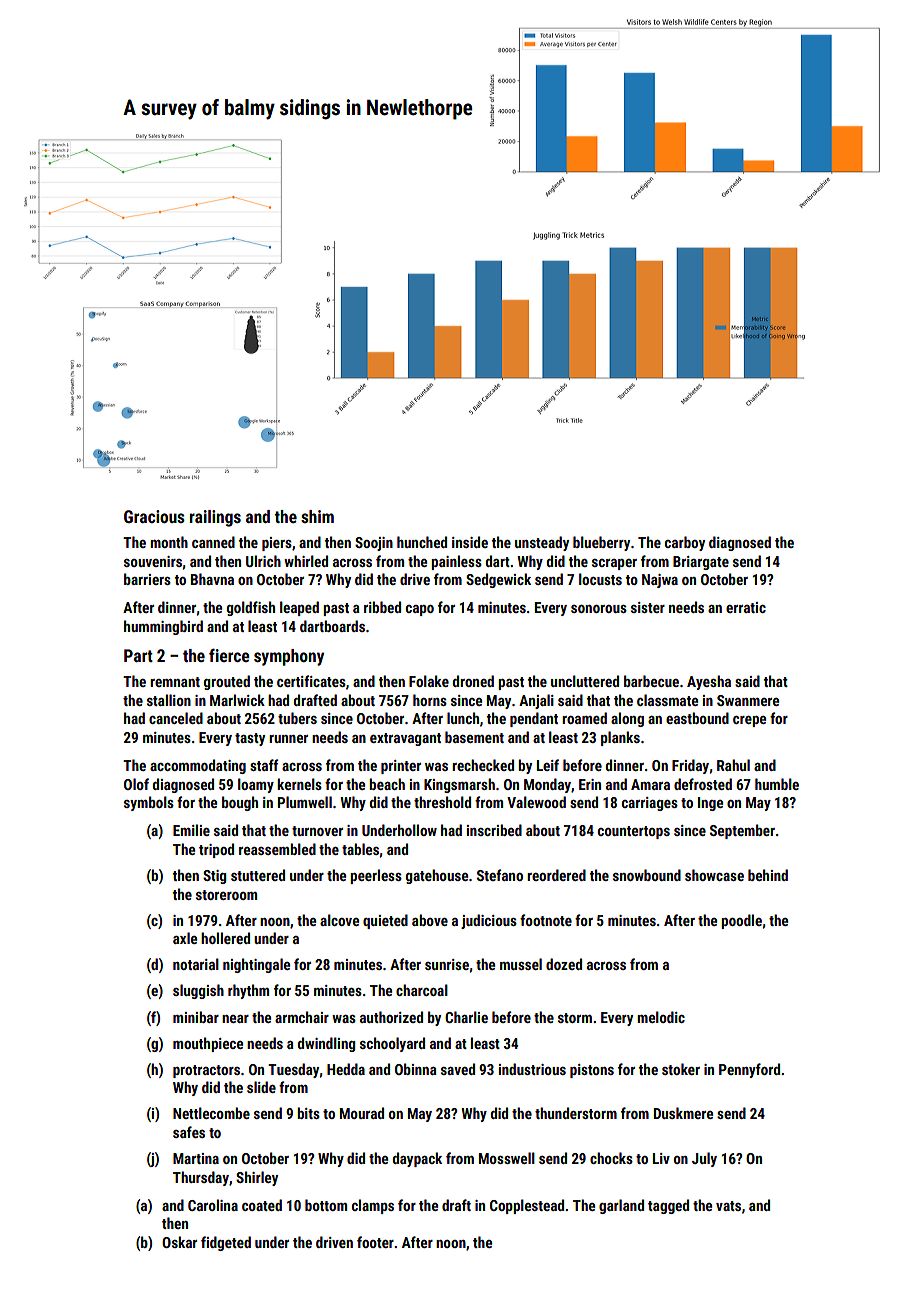  What do you see at coordinates (507, 1158) in the image?
I see `Mosswell` at bounding box center [507, 1158].
